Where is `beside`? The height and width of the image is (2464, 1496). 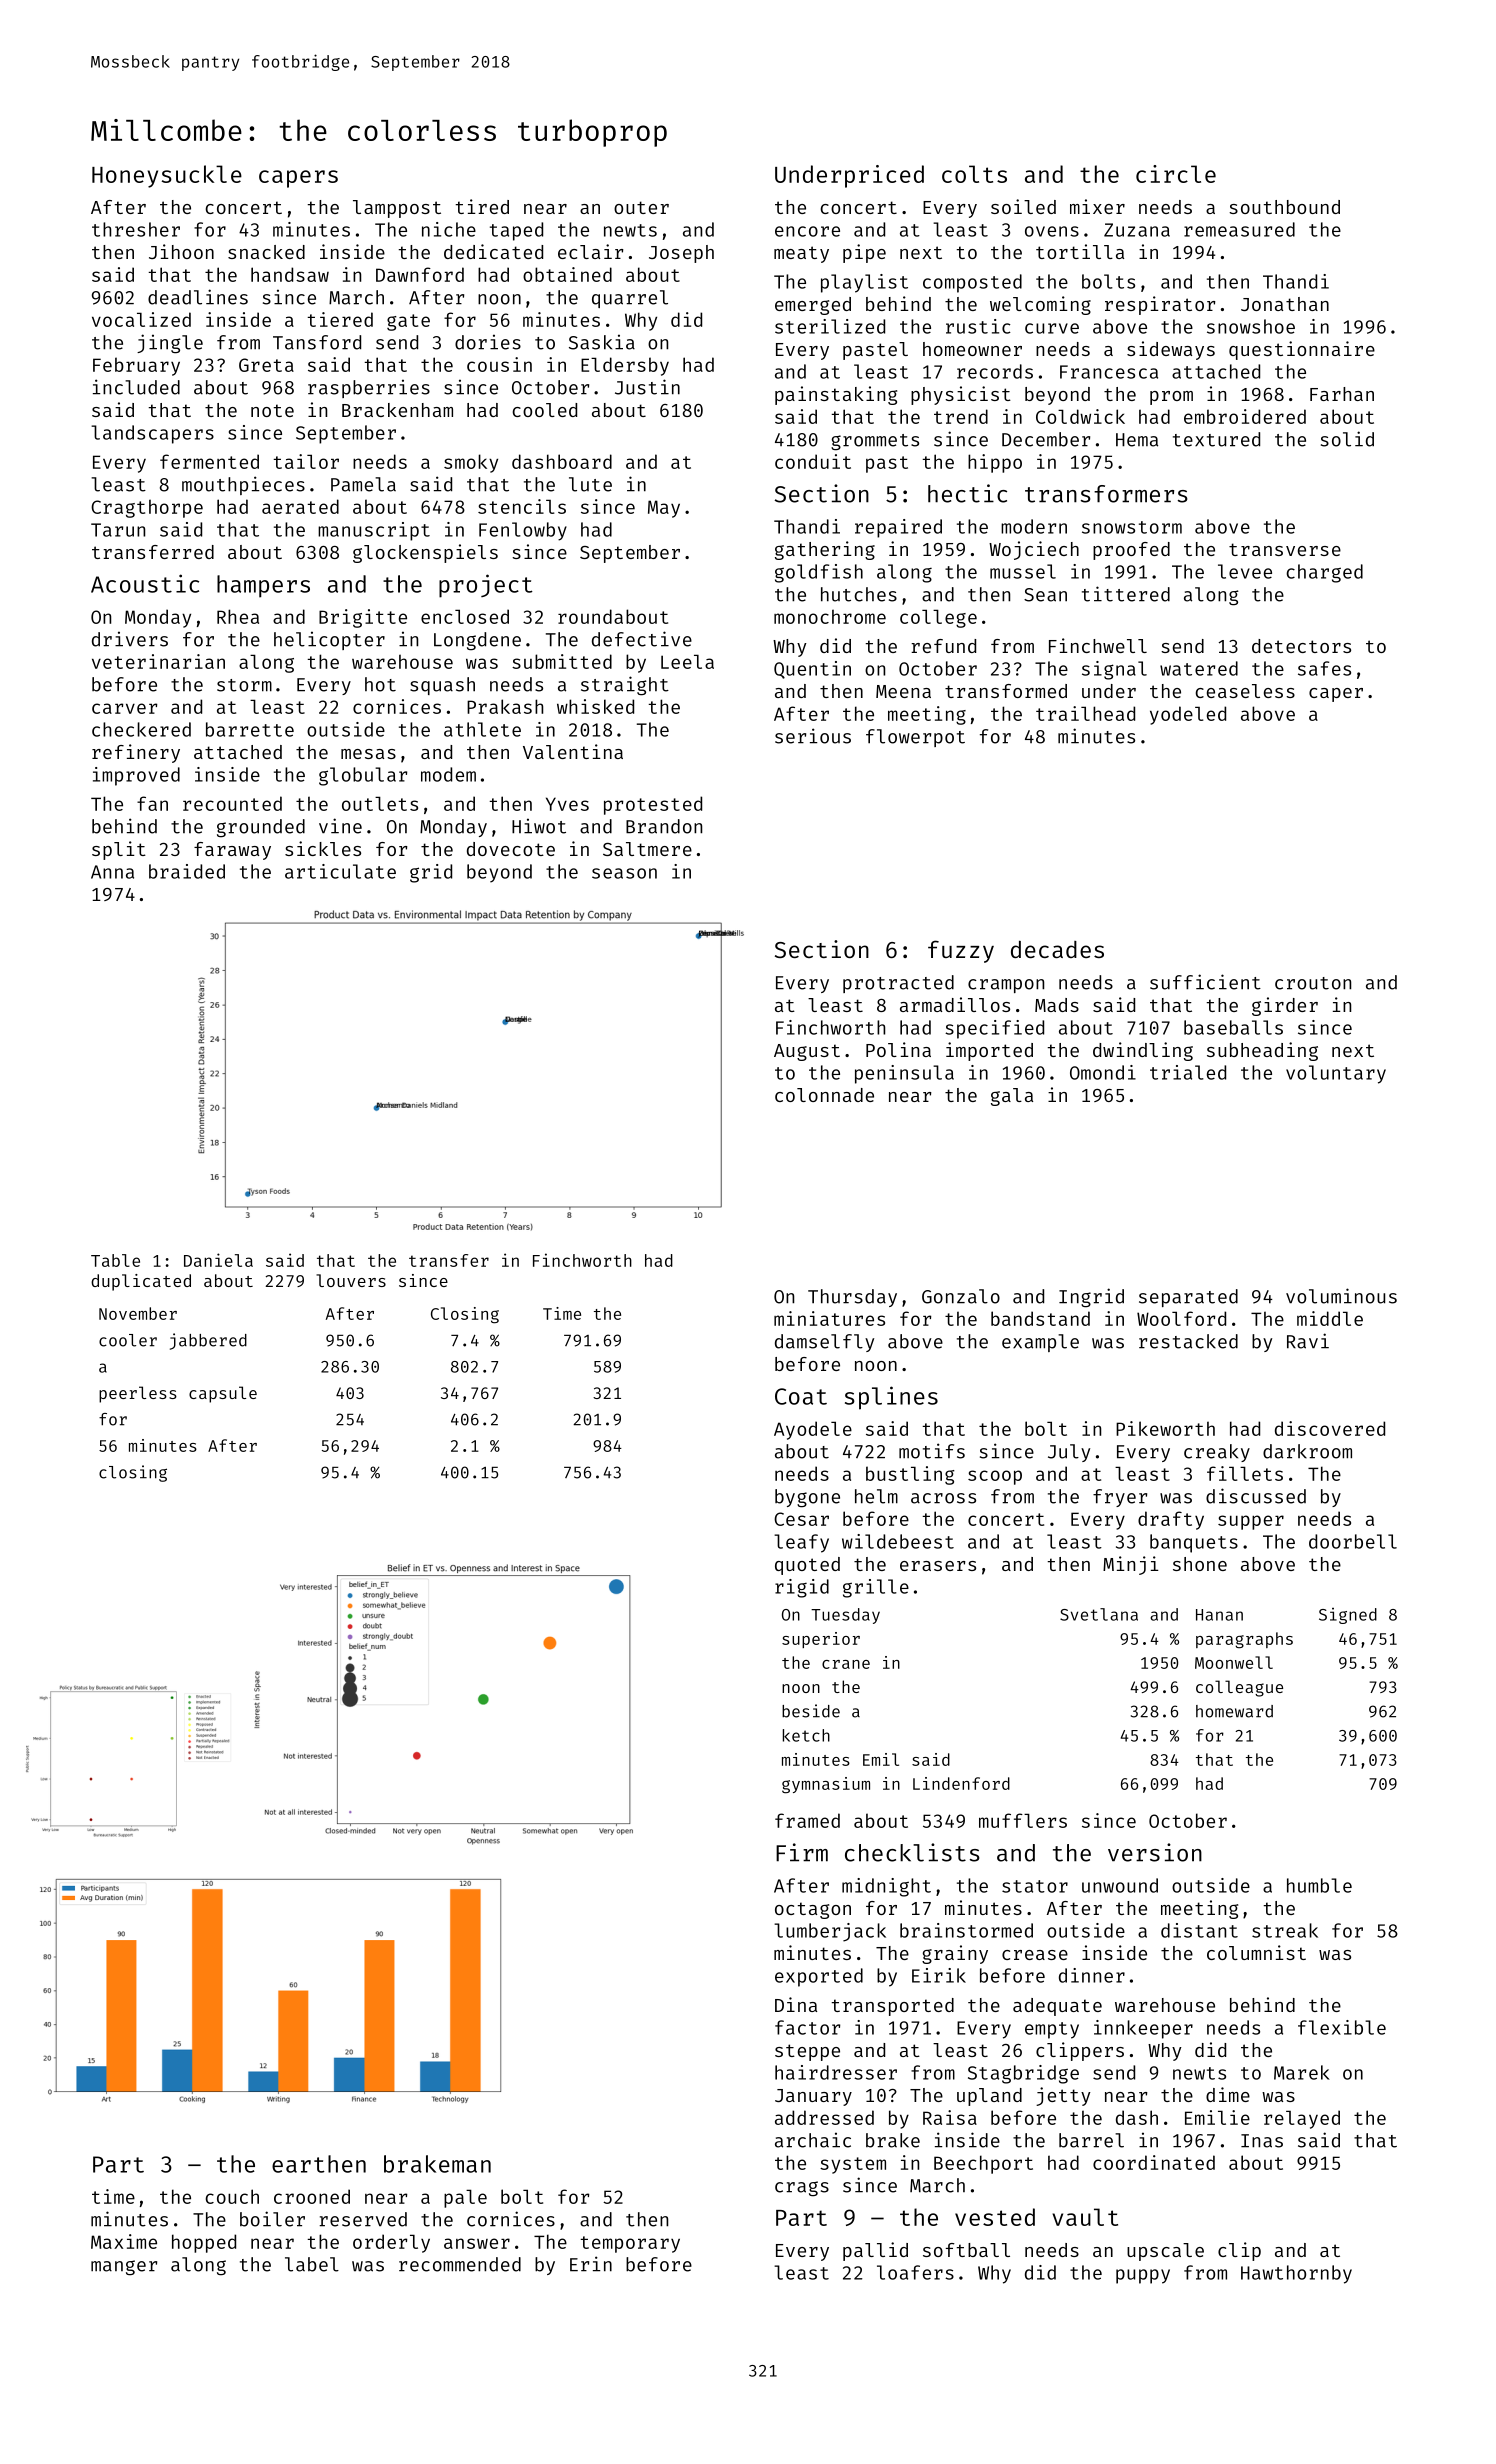
beside is located at coordinates (811, 1711).
